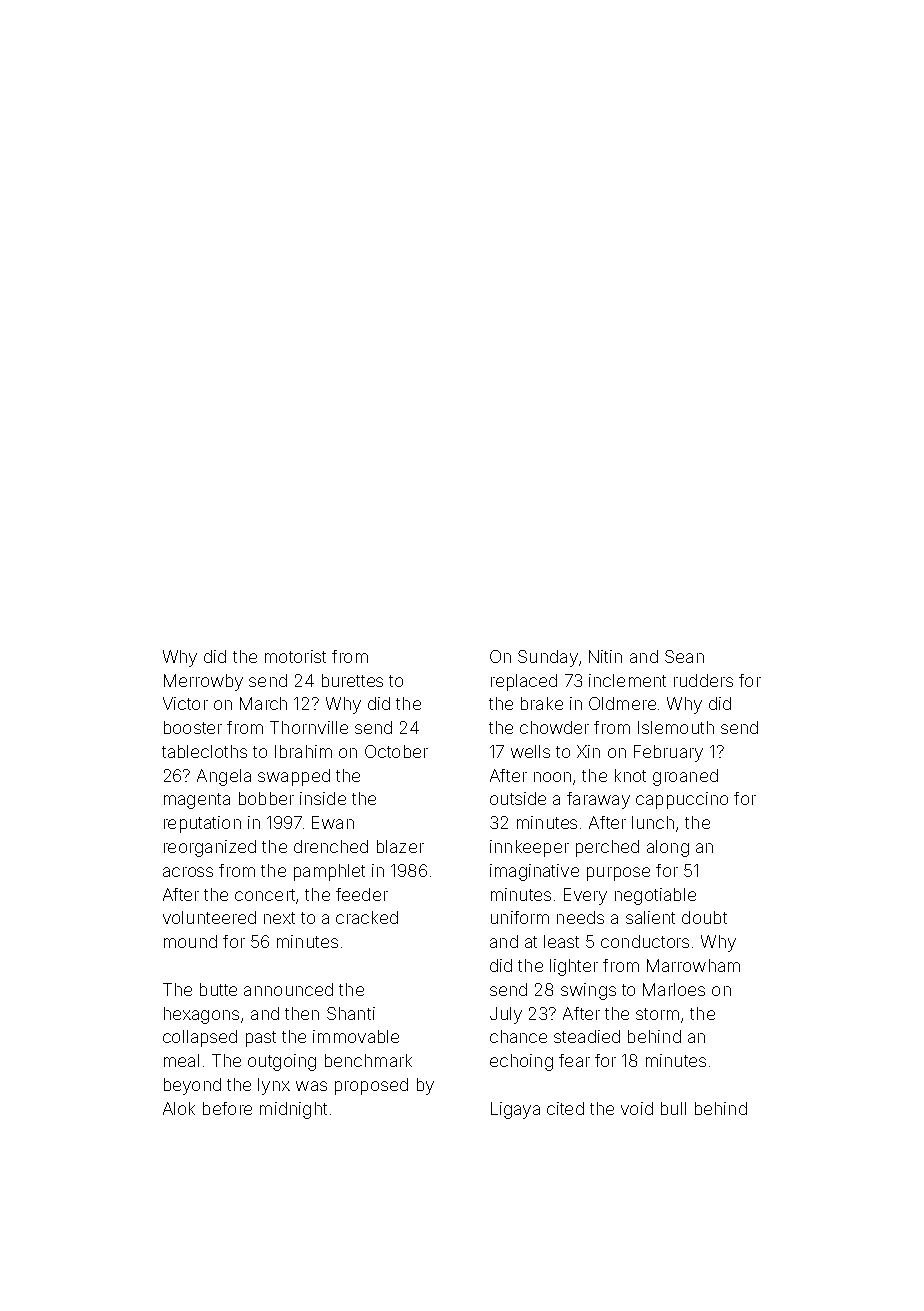  I want to click on cited, so click(565, 1108).
